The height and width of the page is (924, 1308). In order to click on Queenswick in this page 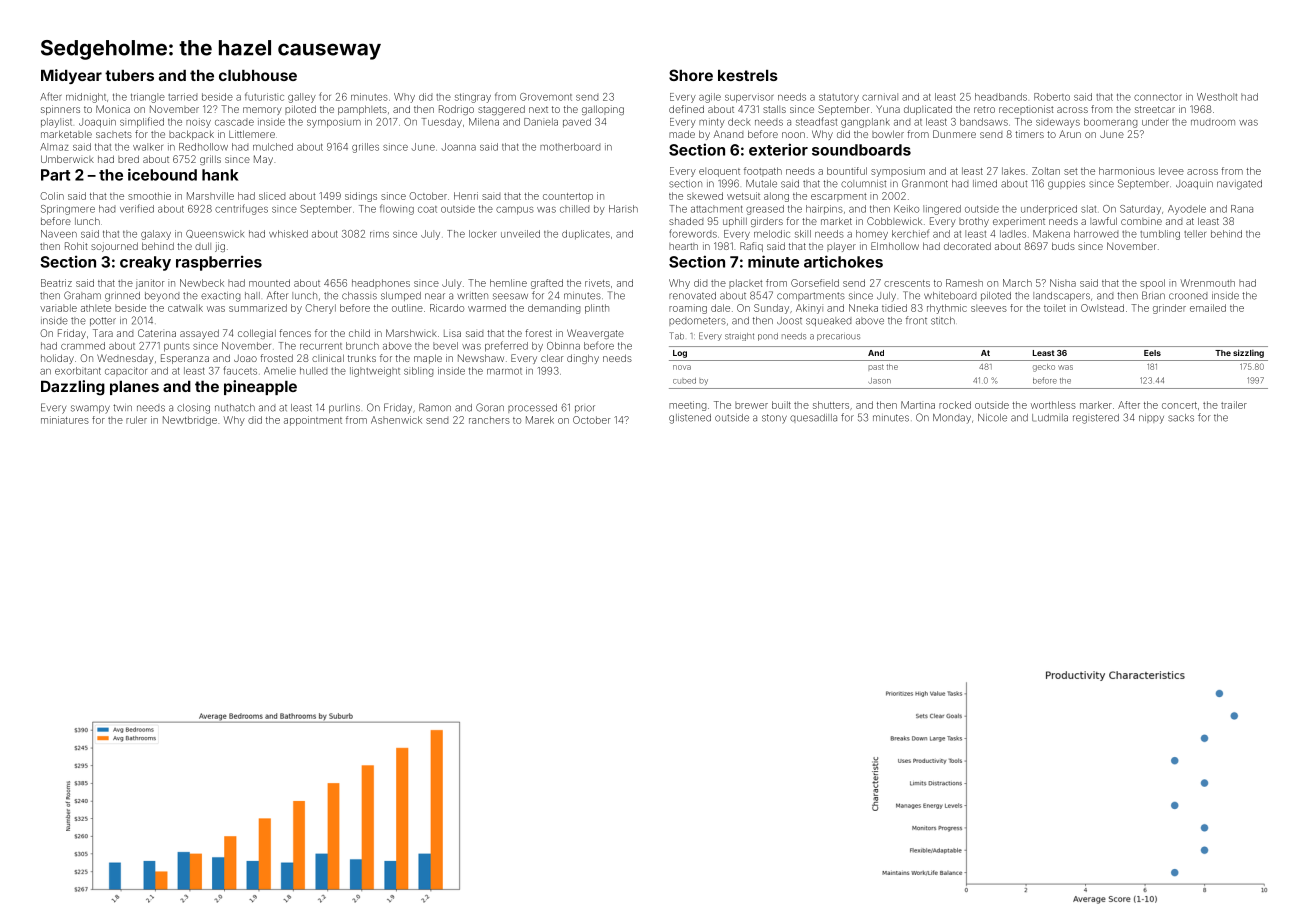, I will do `click(215, 234)`.
